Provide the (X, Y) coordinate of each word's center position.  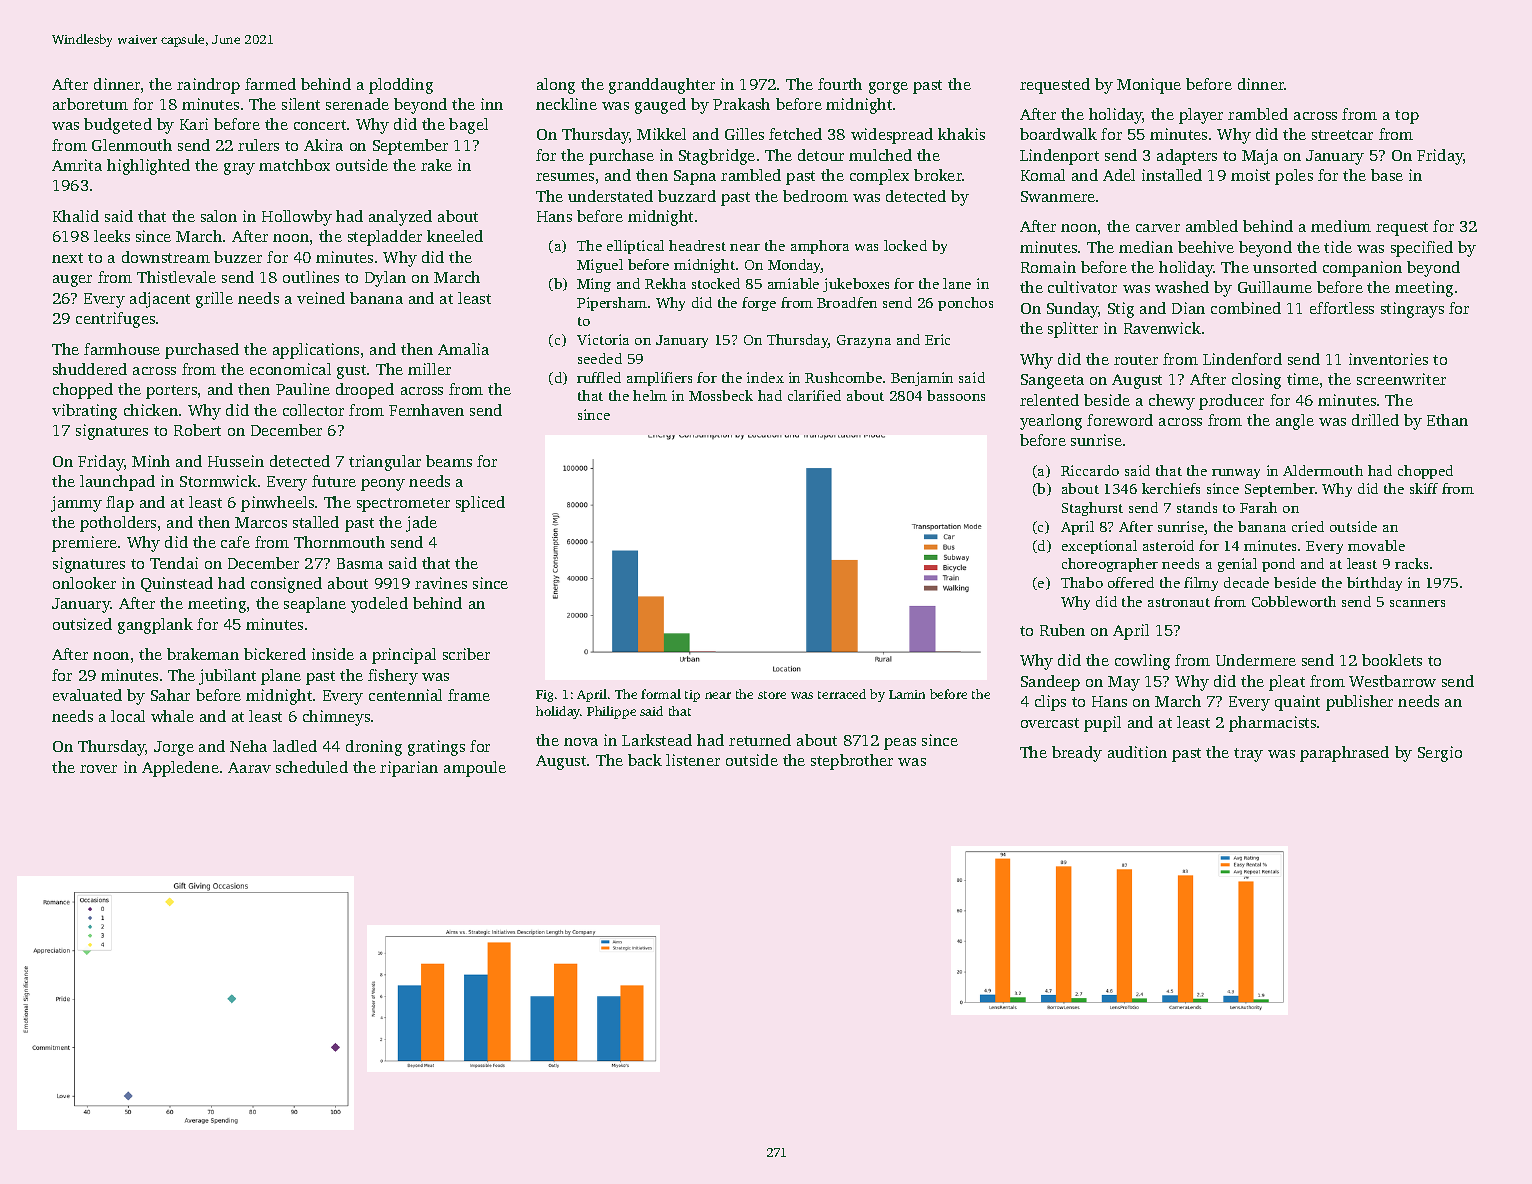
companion (1362, 269)
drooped (365, 391)
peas (900, 744)
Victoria (603, 339)
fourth (840, 84)
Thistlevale (176, 277)
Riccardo (1090, 470)
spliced (480, 504)
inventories (1388, 359)
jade (421, 524)
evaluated (87, 695)
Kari (194, 124)
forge (759, 304)
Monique (1149, 86)
